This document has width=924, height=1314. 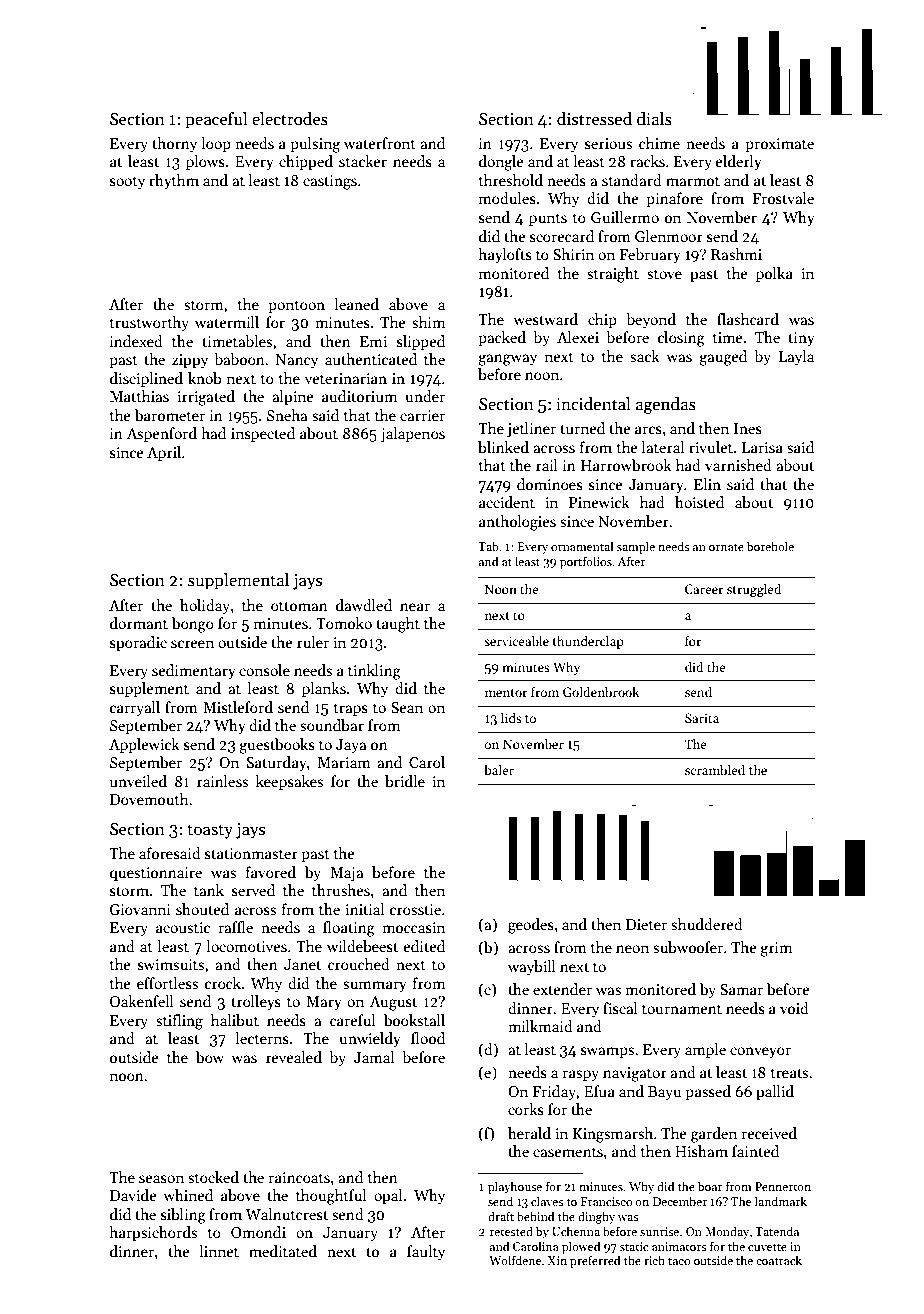 What do you see at coordinates (153, 1233) in the document?
I see `harpsichords` at bounding box center [153, 1233].
